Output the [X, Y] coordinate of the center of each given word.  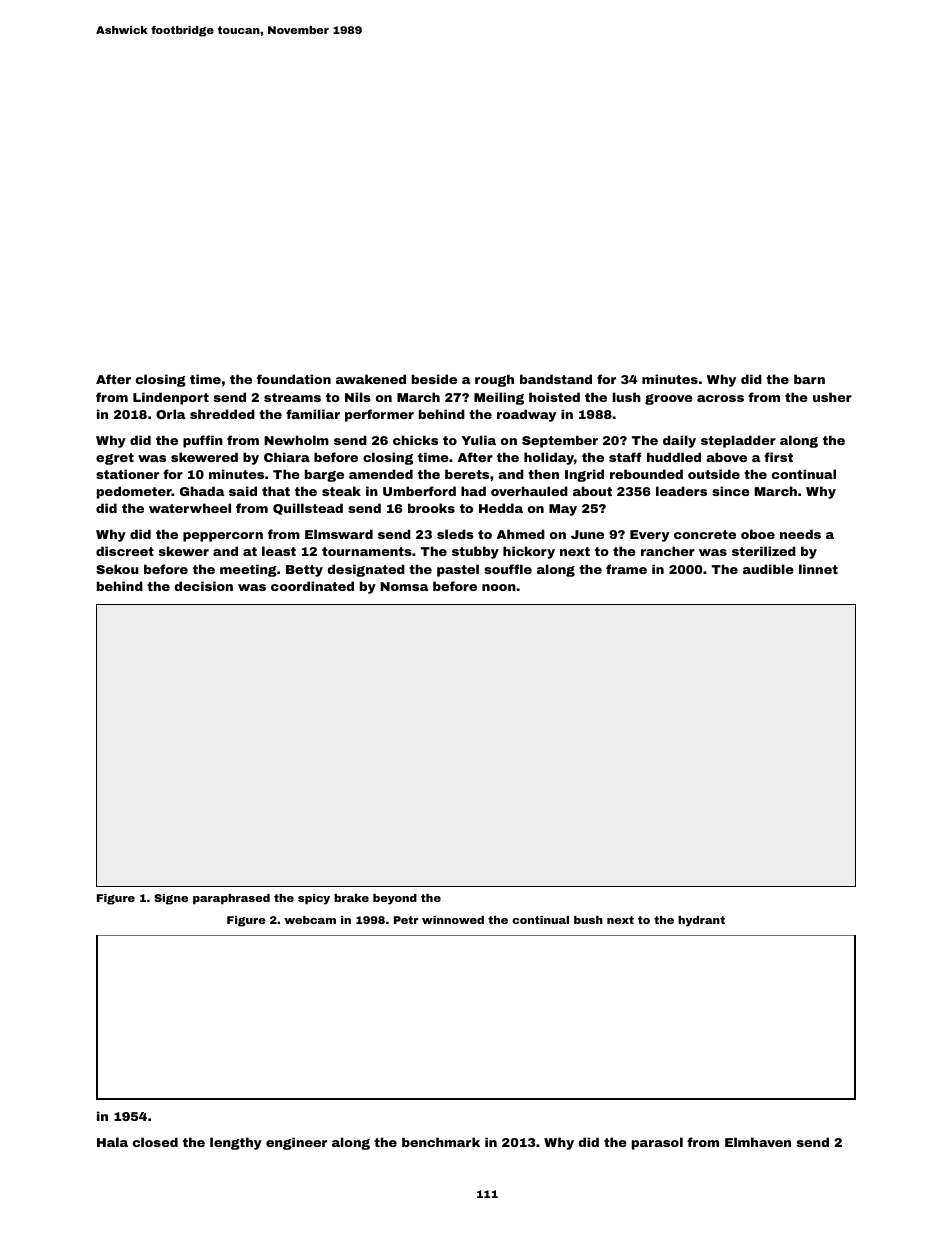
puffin [203, 441]
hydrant [701, 921]
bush [588, 920]
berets [467, 474]
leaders [681, 491]
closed [155, 1142]
